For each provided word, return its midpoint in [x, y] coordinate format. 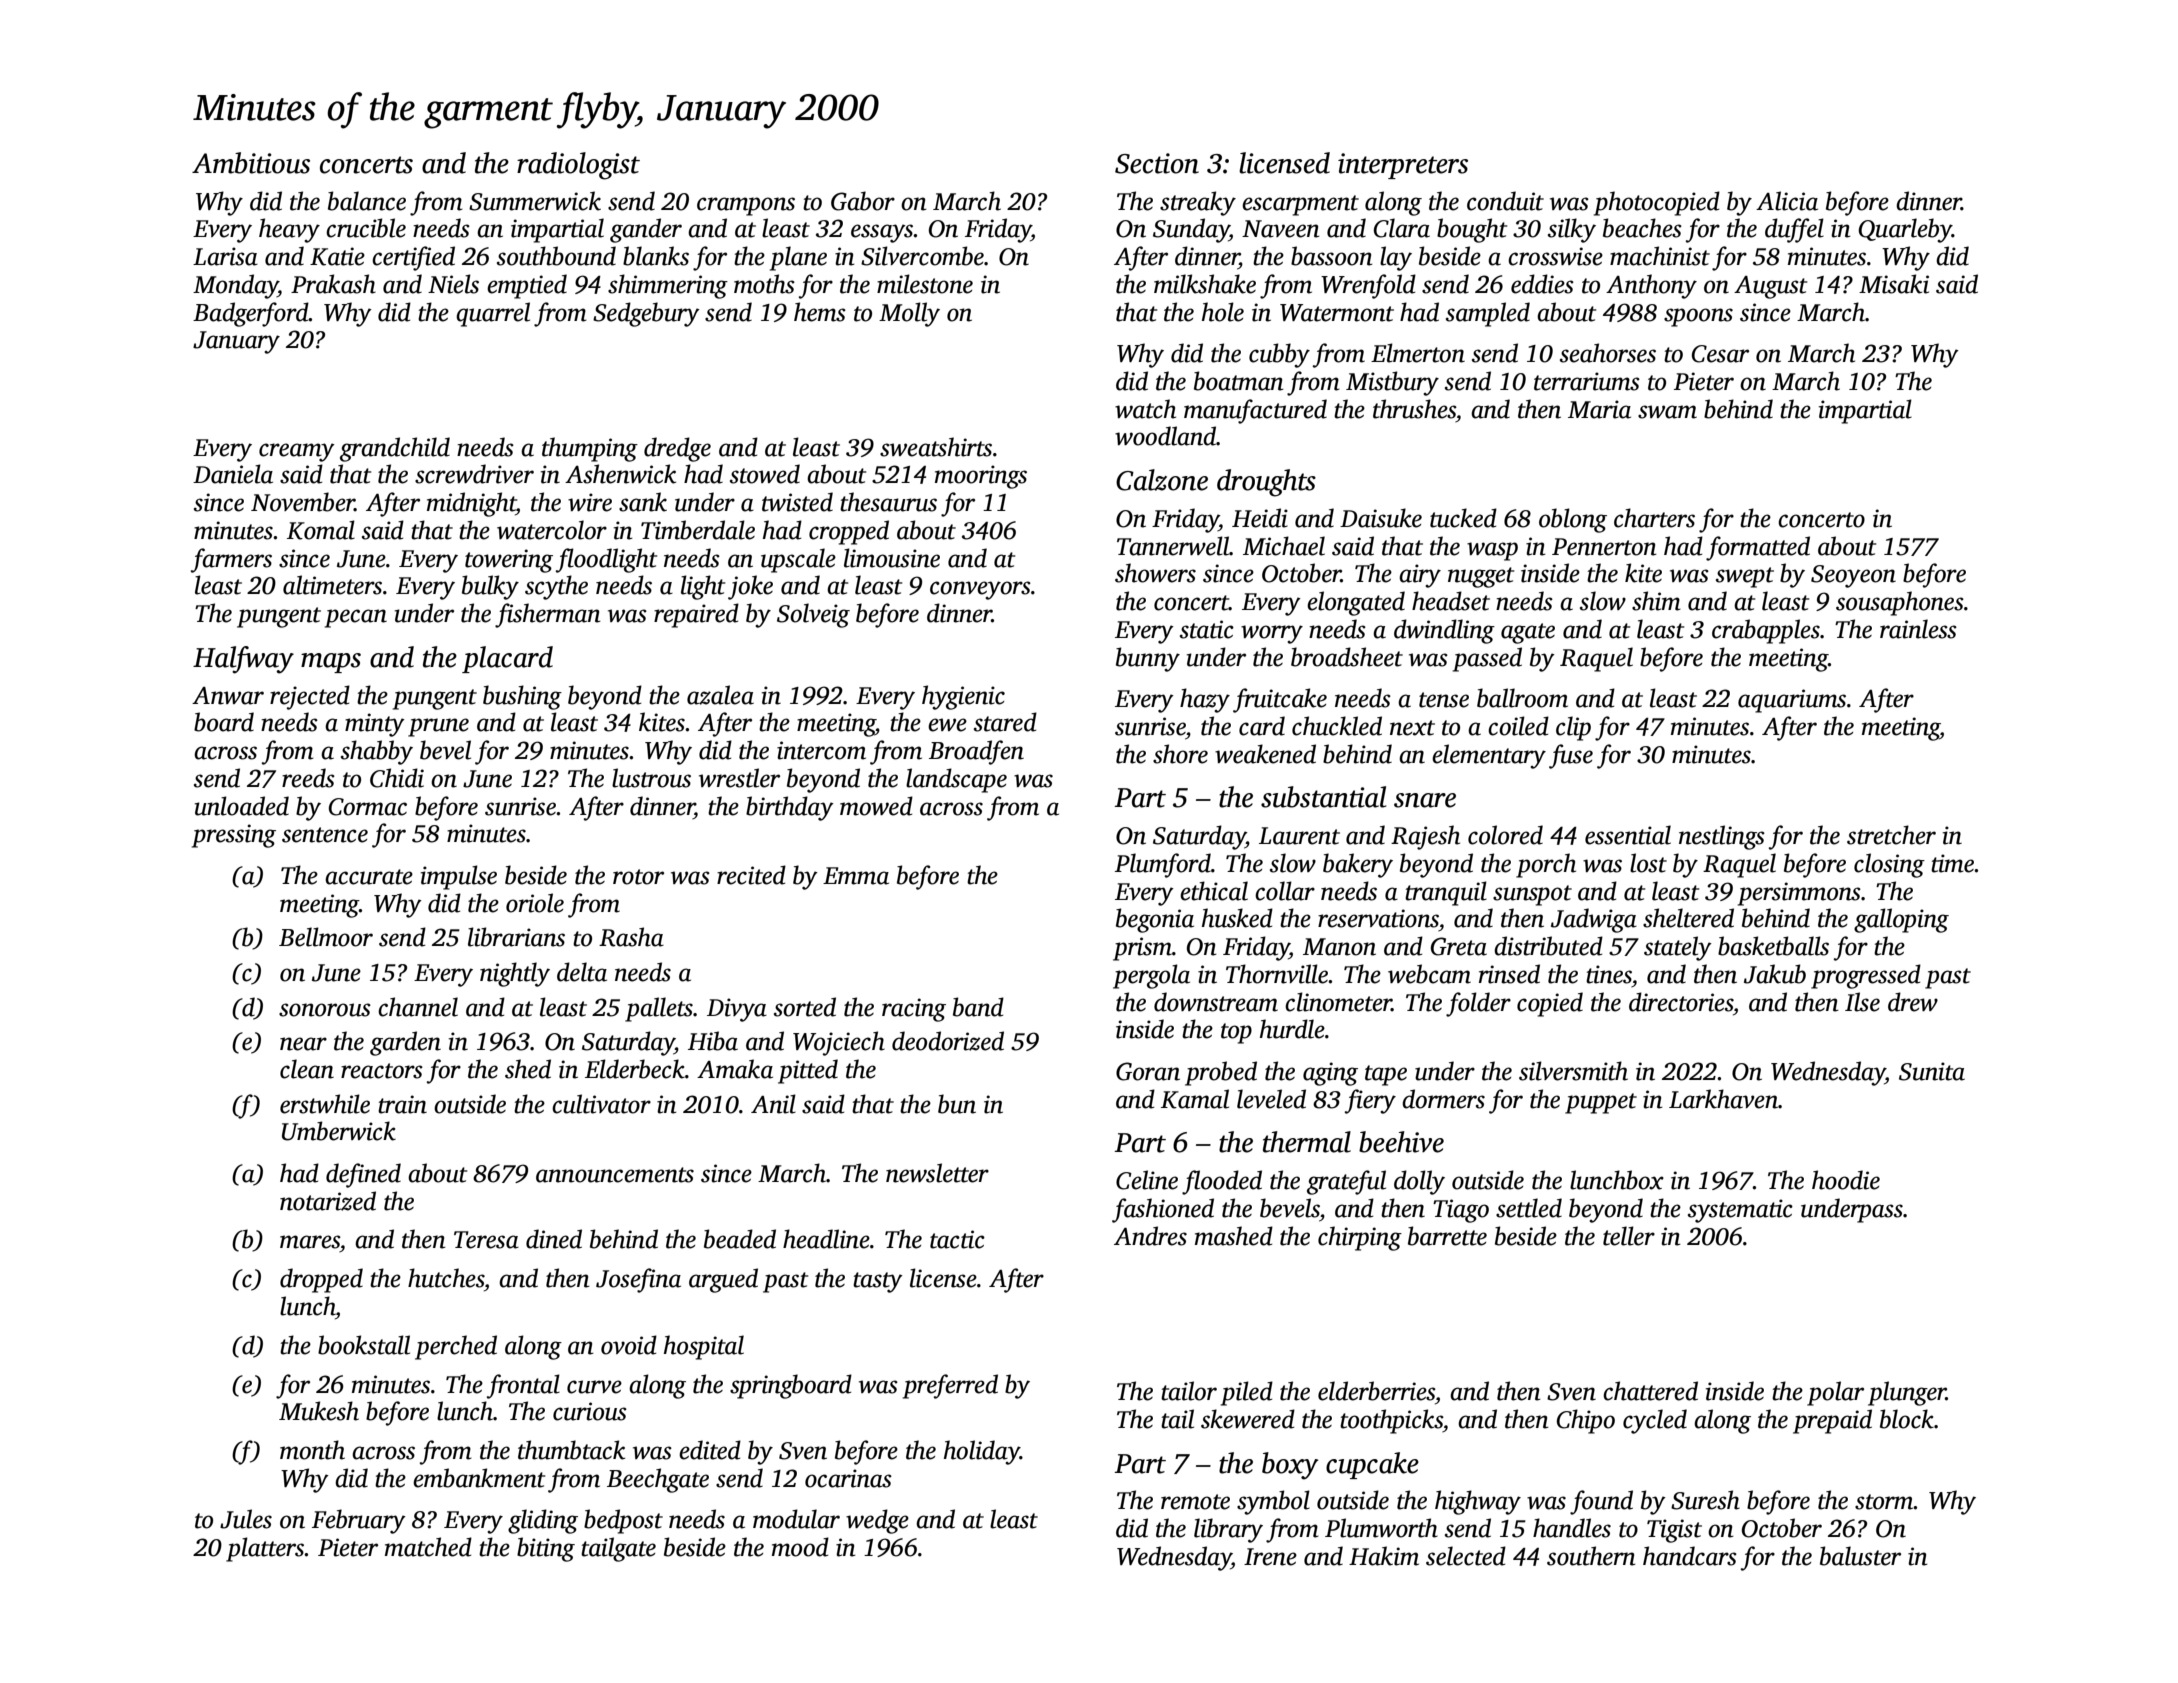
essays [882, 233]
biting [546, 1549]
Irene [1270, 1557]
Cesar [1720, 354]
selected [1466, 1556]
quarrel [493, 314]
